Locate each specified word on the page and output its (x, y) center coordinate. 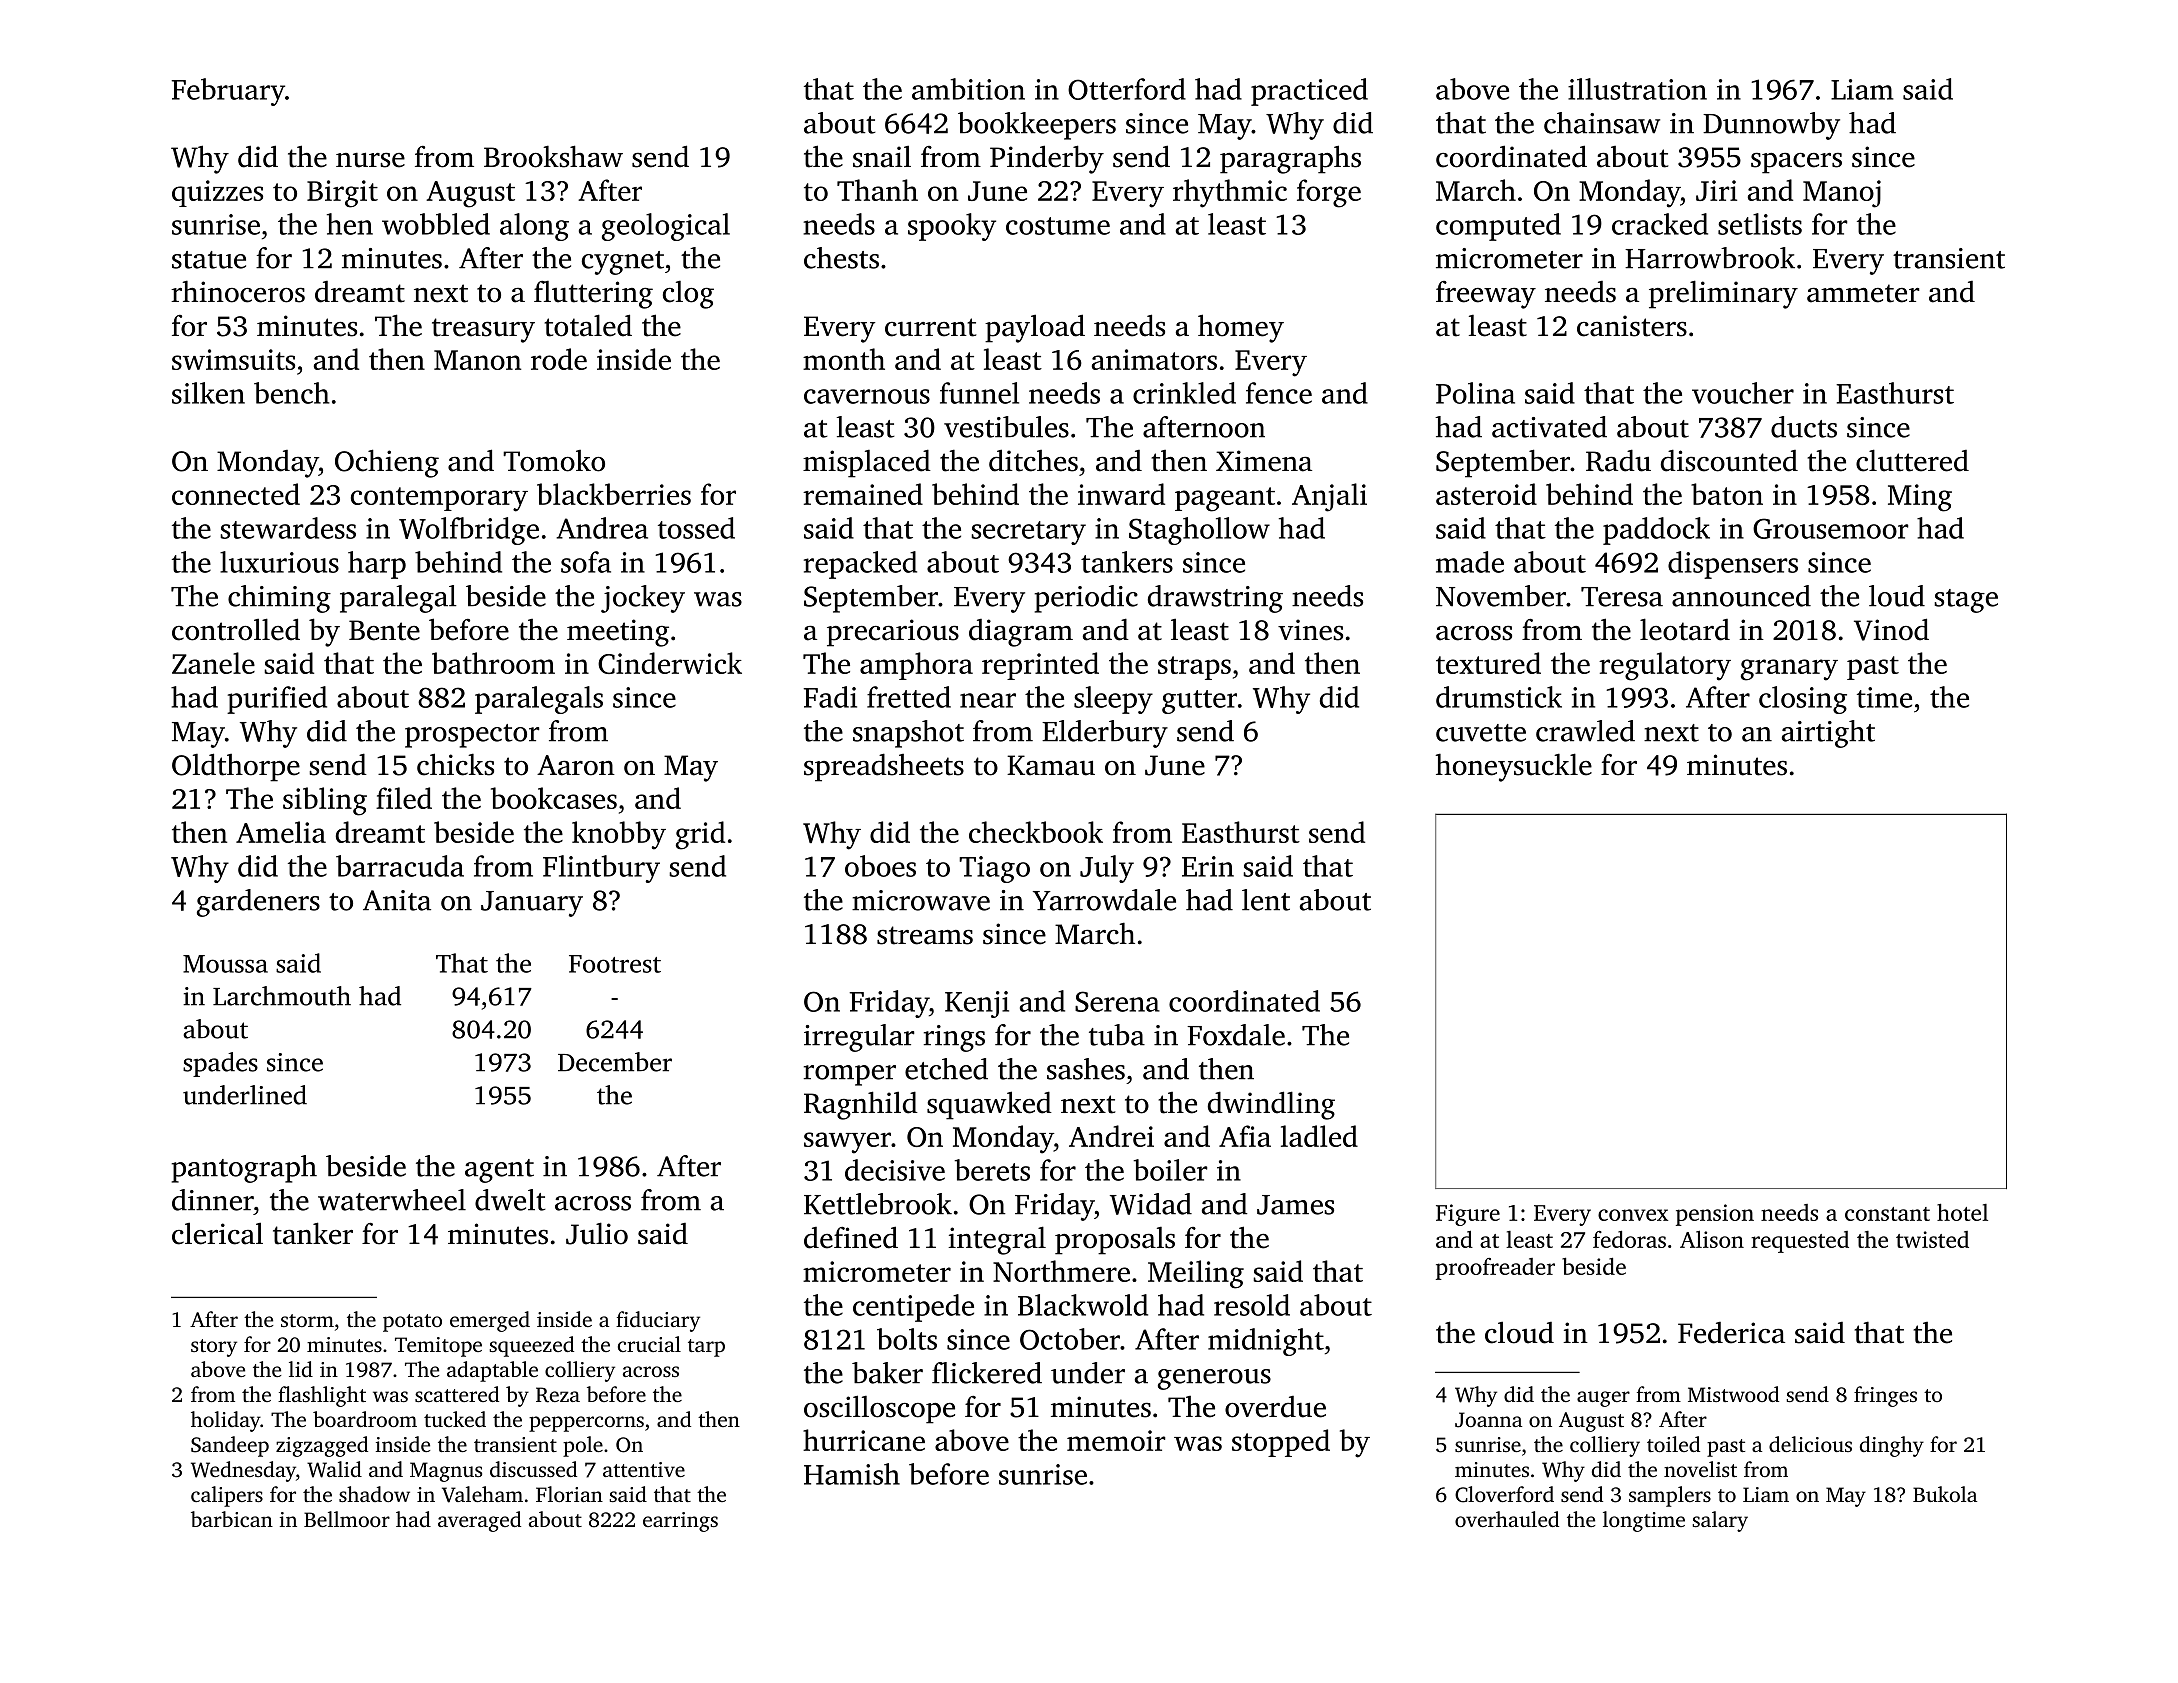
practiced (1309, 92)
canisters (1632, 326)
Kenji (977, 1004)
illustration (1637, 89)
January (532, 904)
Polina (1475, 393)
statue (209, 260)
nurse (370, 160)
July (1107, 869)
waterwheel (392, 1200)
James (1295, 1205)
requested (1800, 1242)
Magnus (446, 1472)
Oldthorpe (236, 767)
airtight (1828, 734)
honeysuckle (1514, 767)
